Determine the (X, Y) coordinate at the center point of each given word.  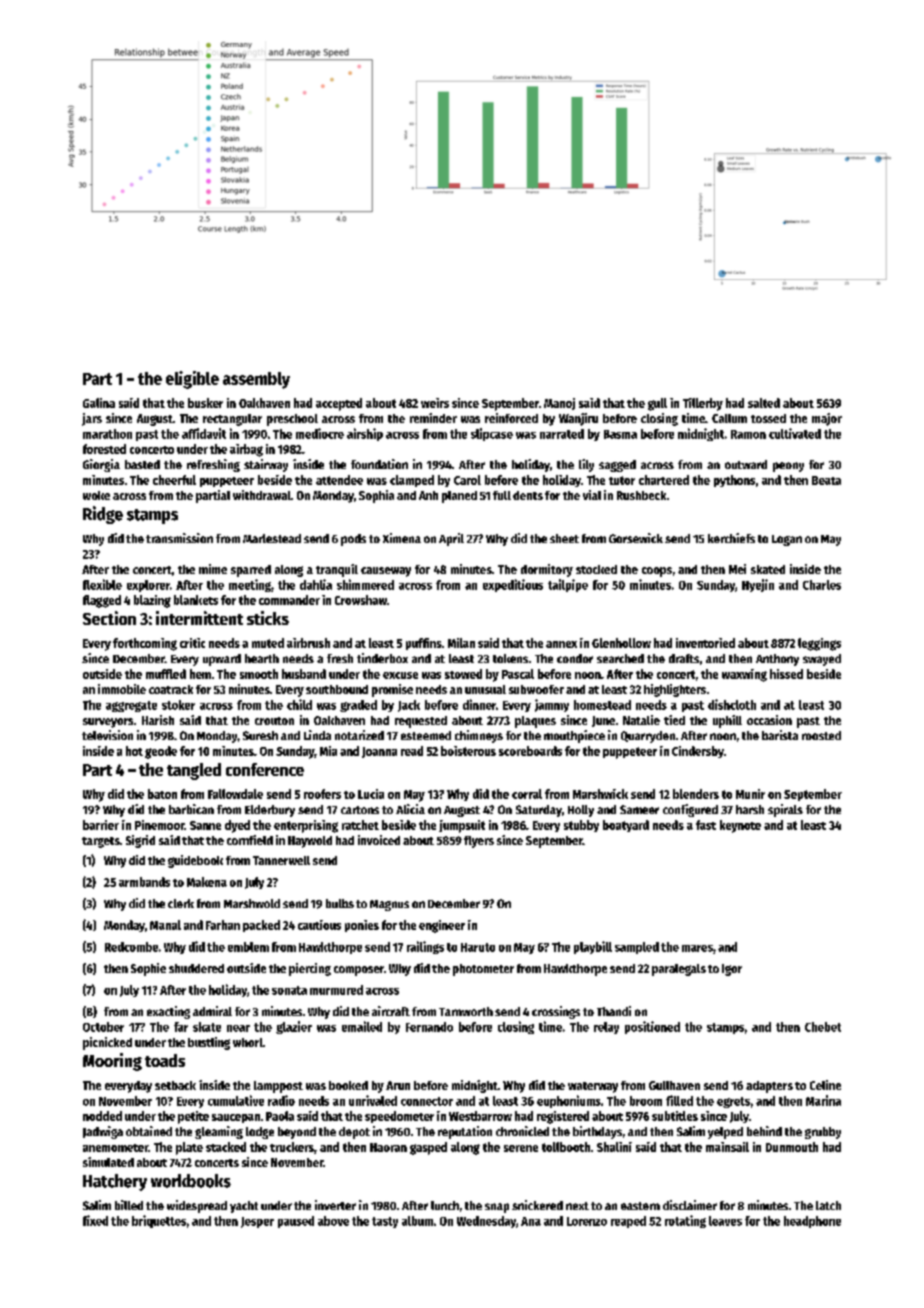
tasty (385, 1222)
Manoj (559, 404)
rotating (685, 1221)
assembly (256, 380)
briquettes (159, 1221)
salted (764, 403)
